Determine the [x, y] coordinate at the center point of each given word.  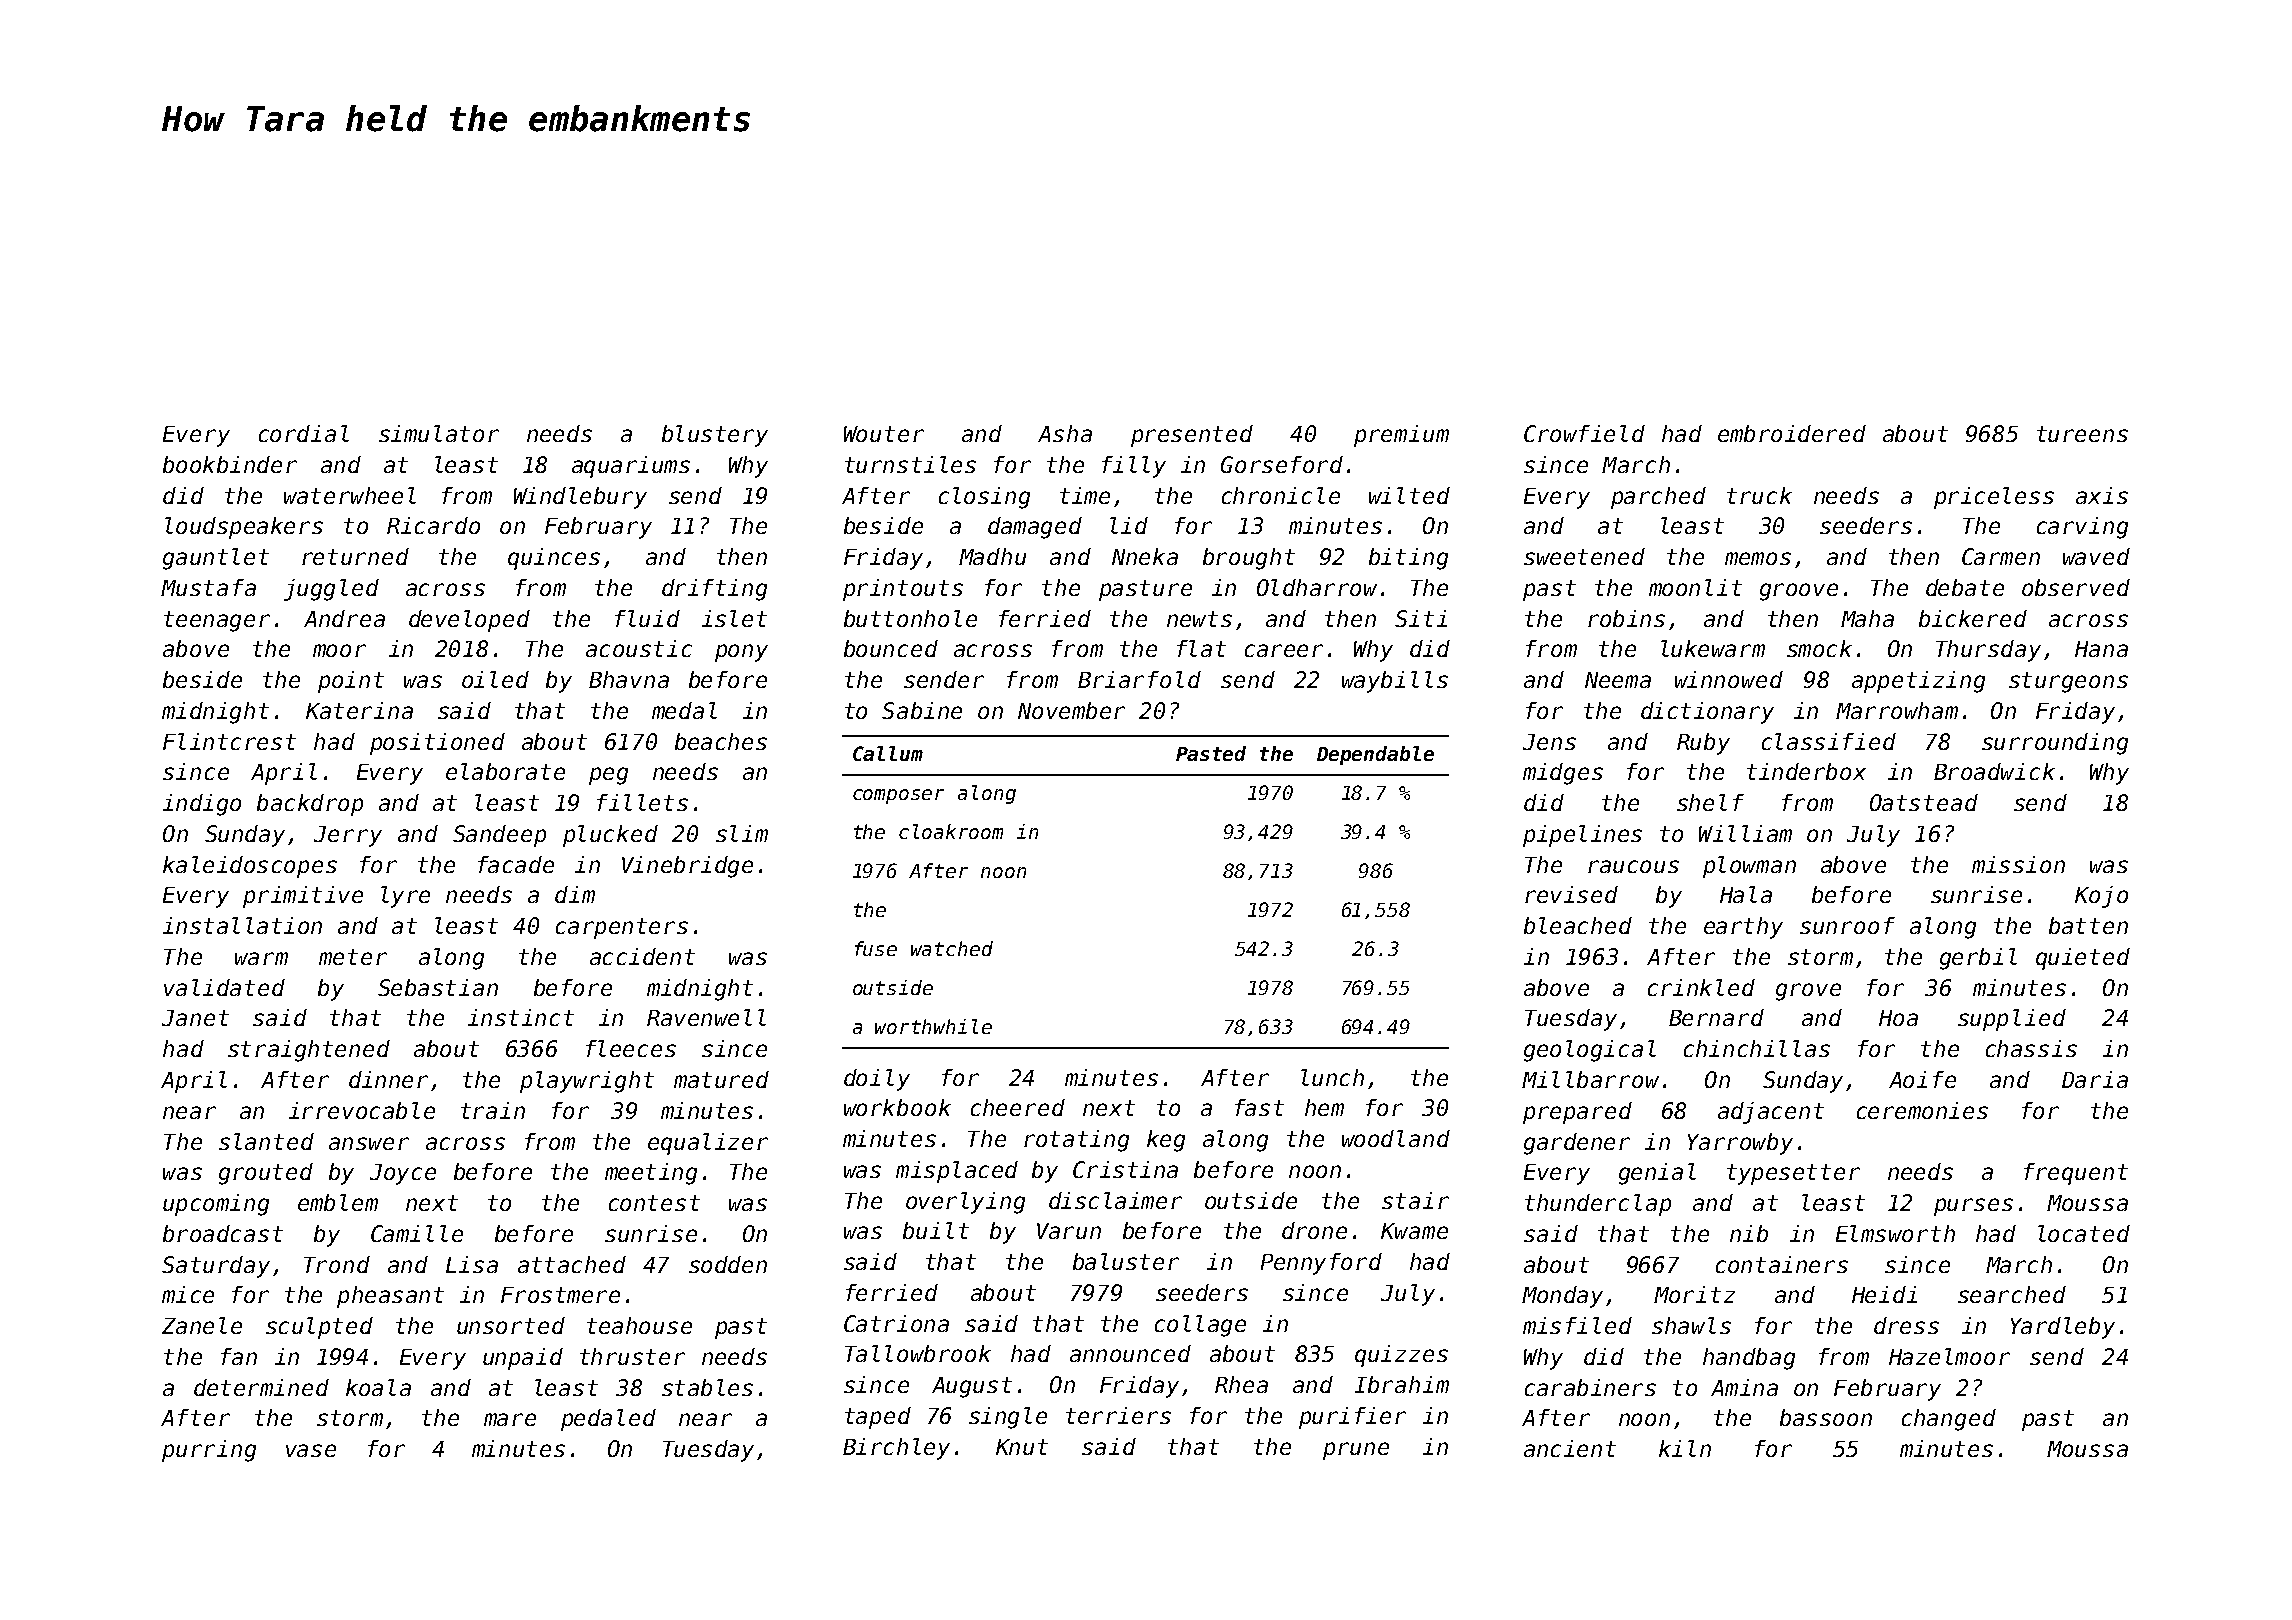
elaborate [505, 771]
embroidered [1792, 433]
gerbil [1978, 959]
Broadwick [1994, 771]
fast [1259, 1107]
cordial [304, 433]
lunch [1332, 1077]
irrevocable [362, 1110]
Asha [1065, 433]
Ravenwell [706, 1017]
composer [898, 796]
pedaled [608, 1420]
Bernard [1716, 1017]
